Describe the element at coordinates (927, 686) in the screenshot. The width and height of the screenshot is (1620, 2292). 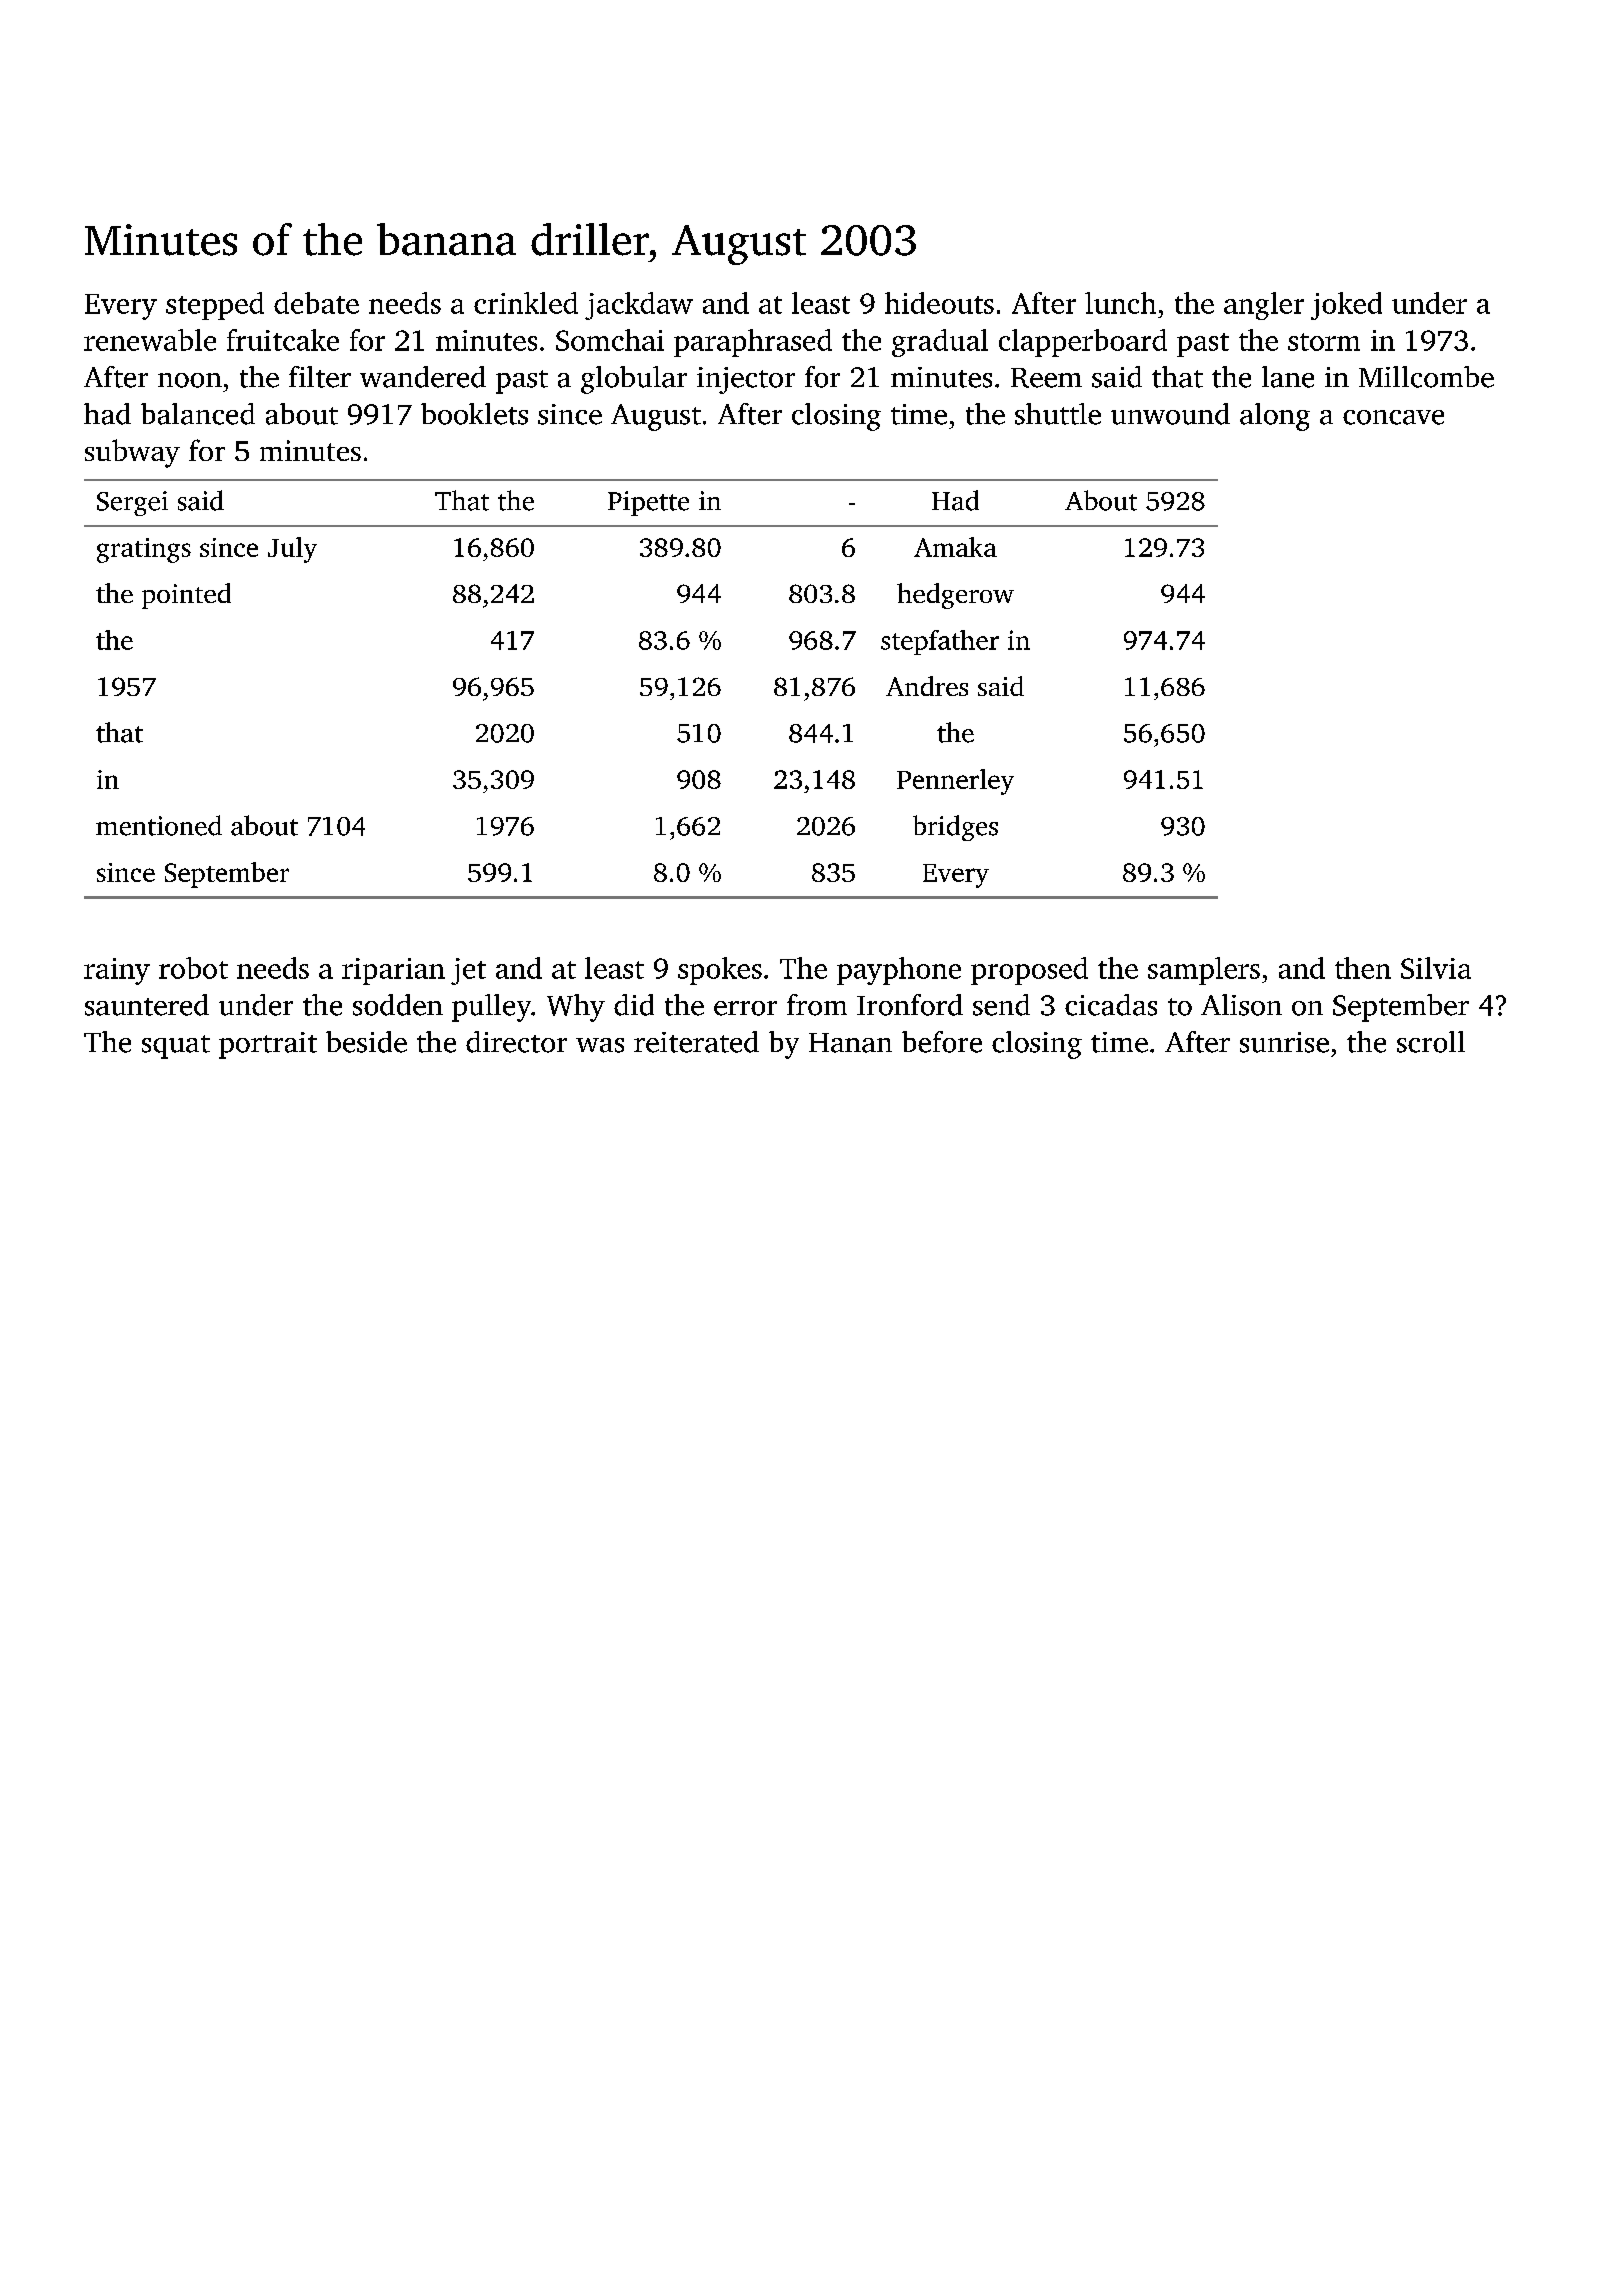
I see `Andres` at that location.
